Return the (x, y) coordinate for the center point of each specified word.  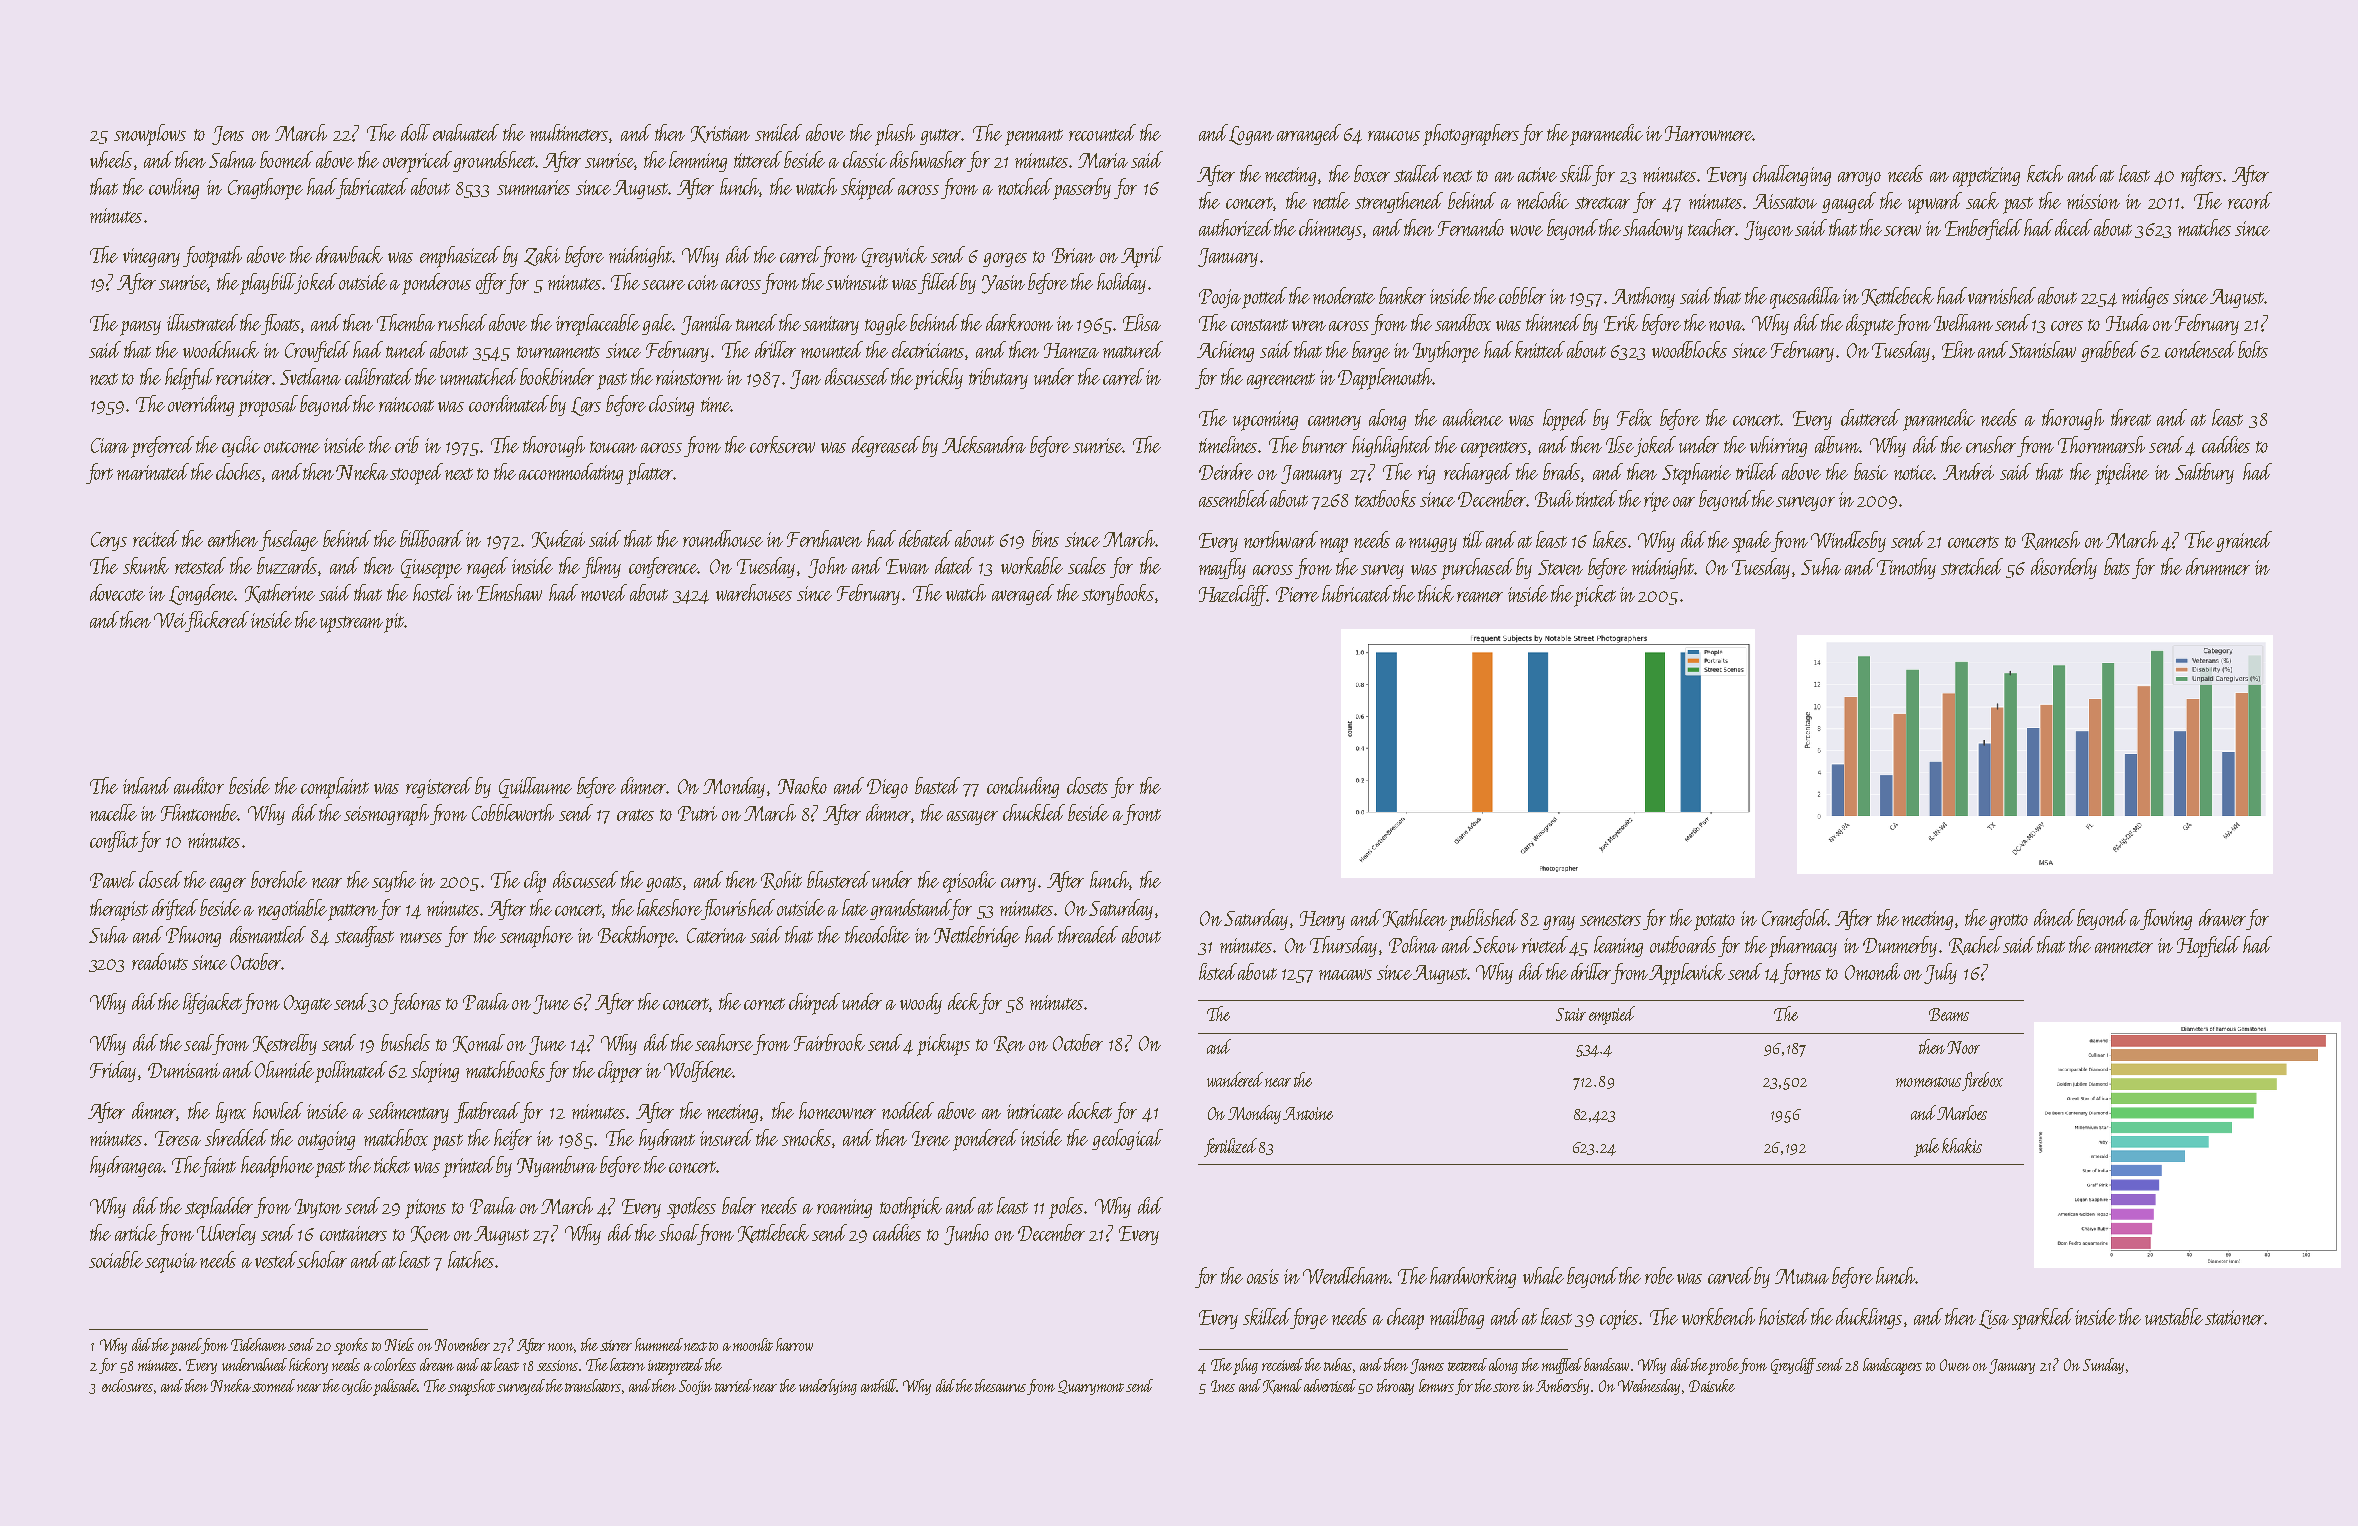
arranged (1309, 134)
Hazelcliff (1233, 595)
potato (1714, 922)
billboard (431, 538)
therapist (119, 910)
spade (1751, 542)
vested (276, 1259)
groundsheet (494, 161)
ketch (2045, 173)
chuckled (1034, 812)
